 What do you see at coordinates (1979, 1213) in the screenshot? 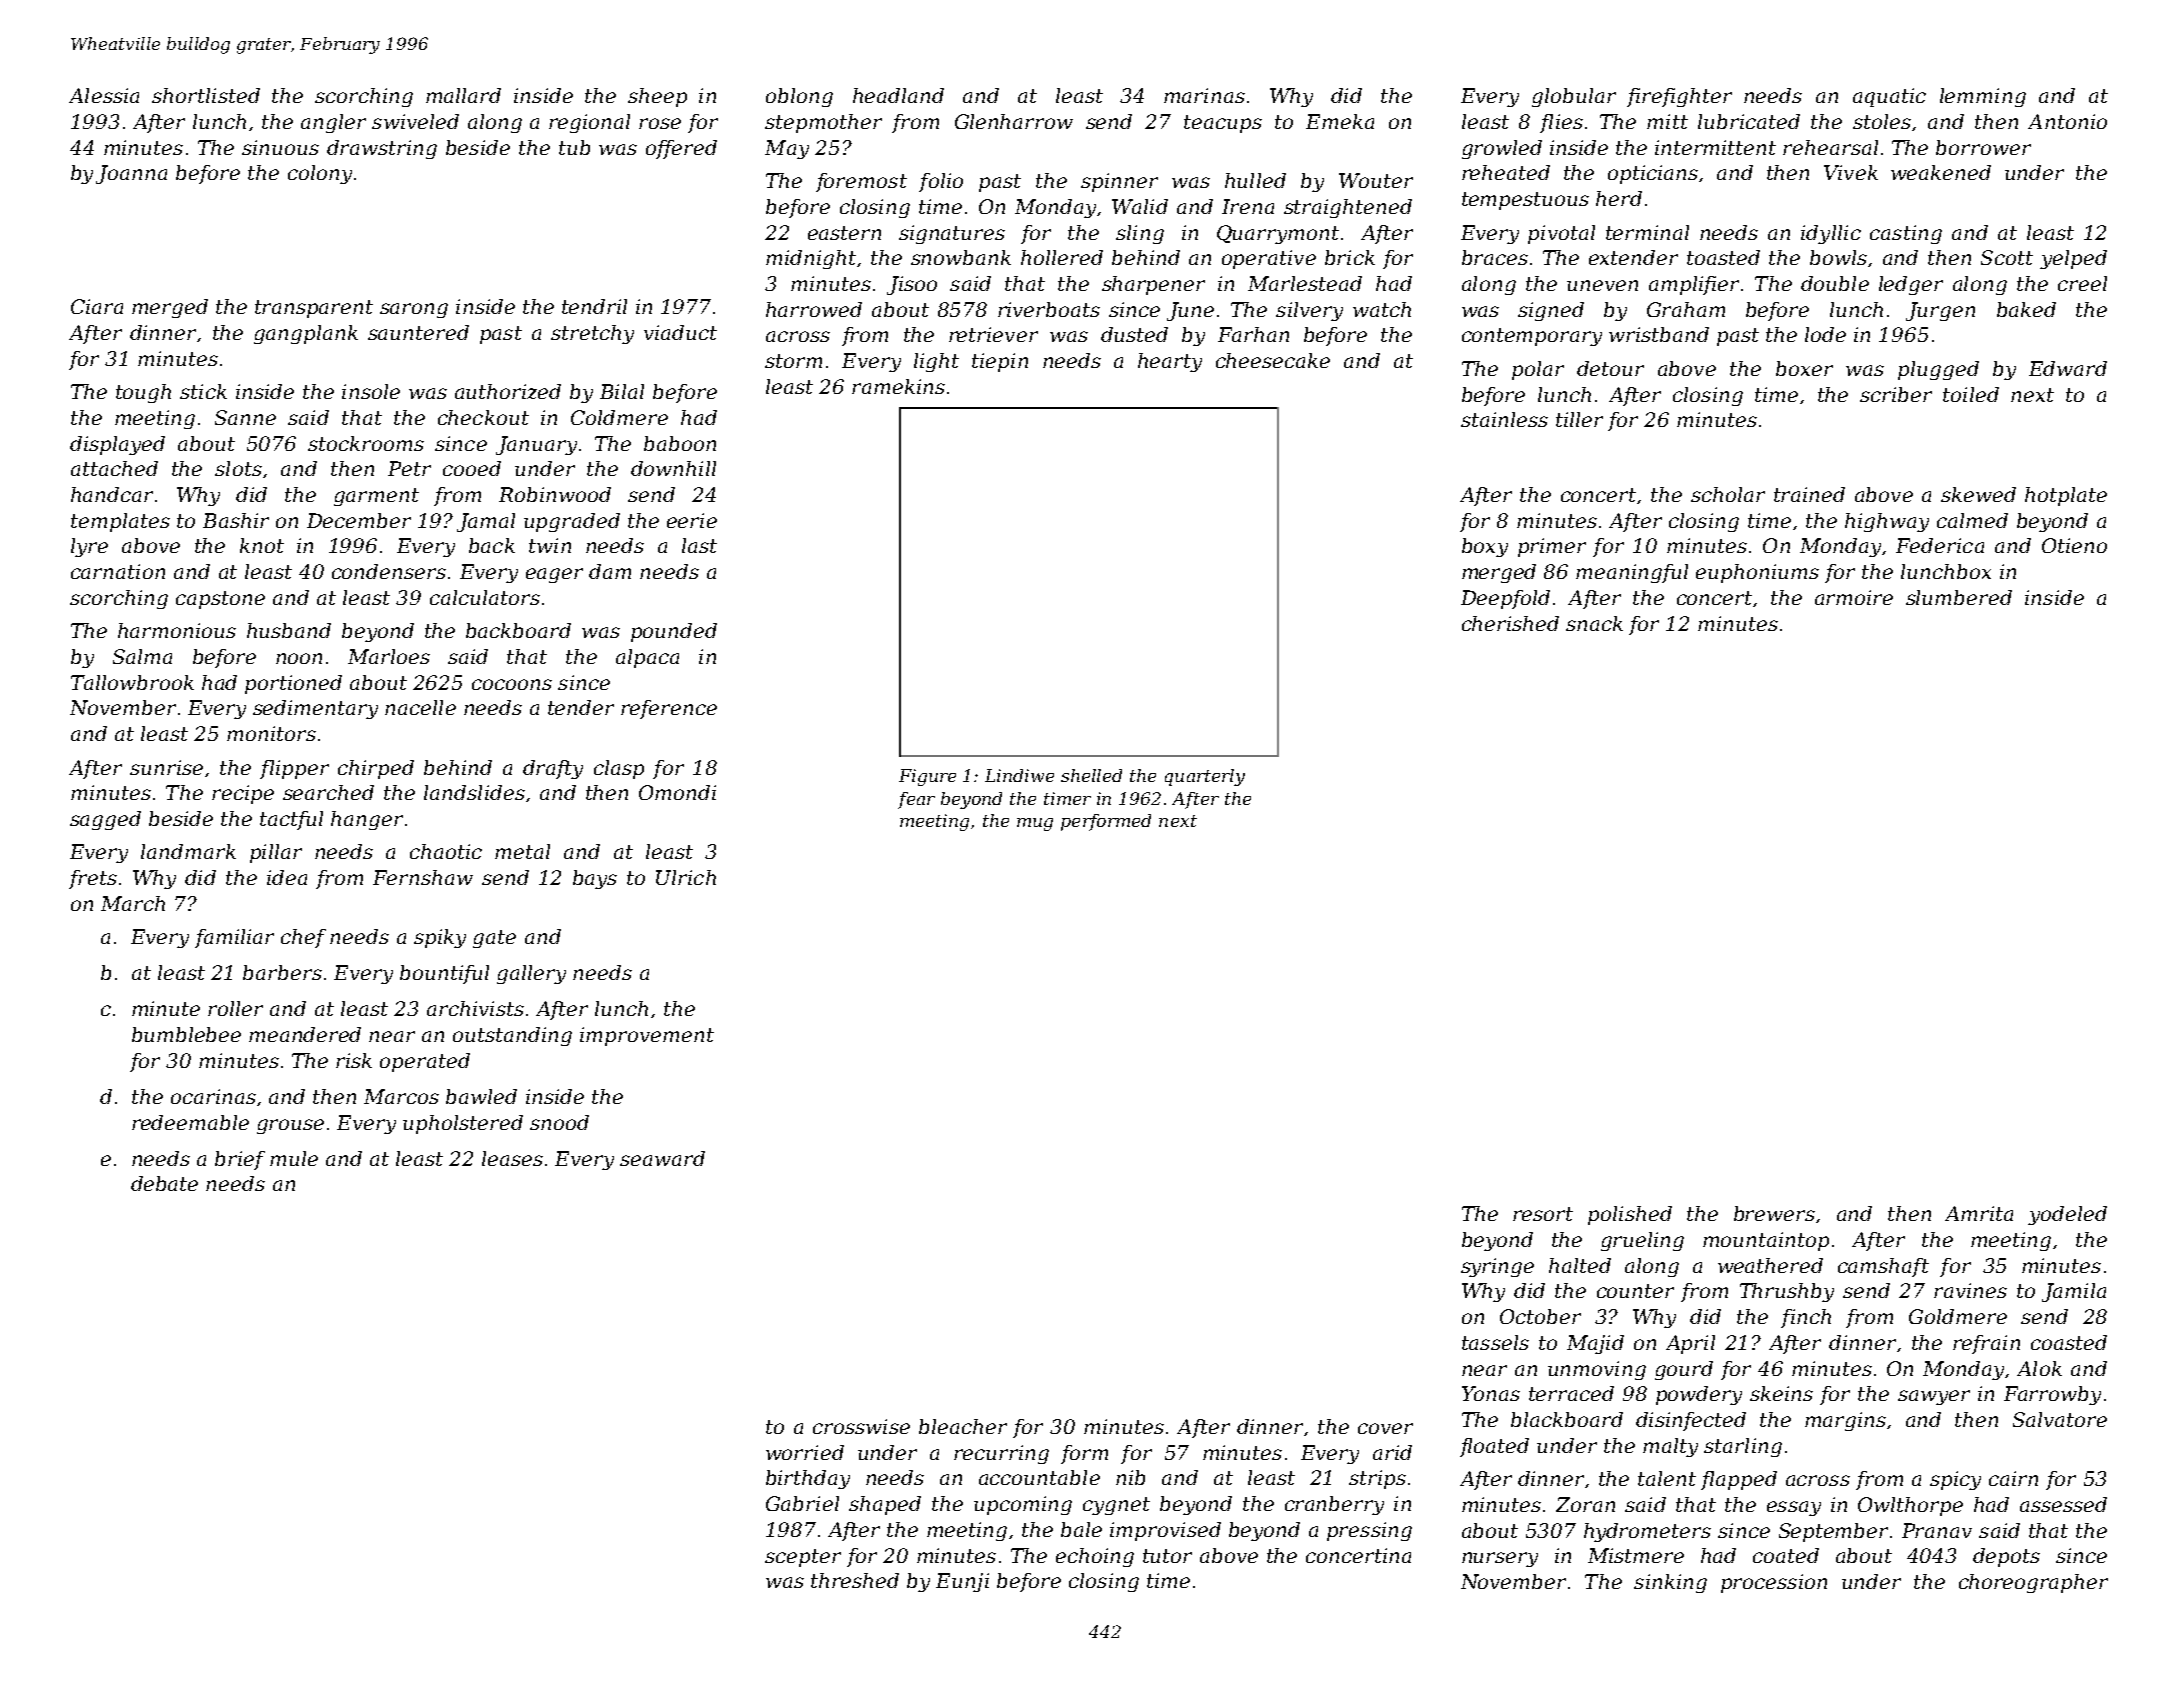
I see `Amrita` at bounding box center [1979, 1213].
